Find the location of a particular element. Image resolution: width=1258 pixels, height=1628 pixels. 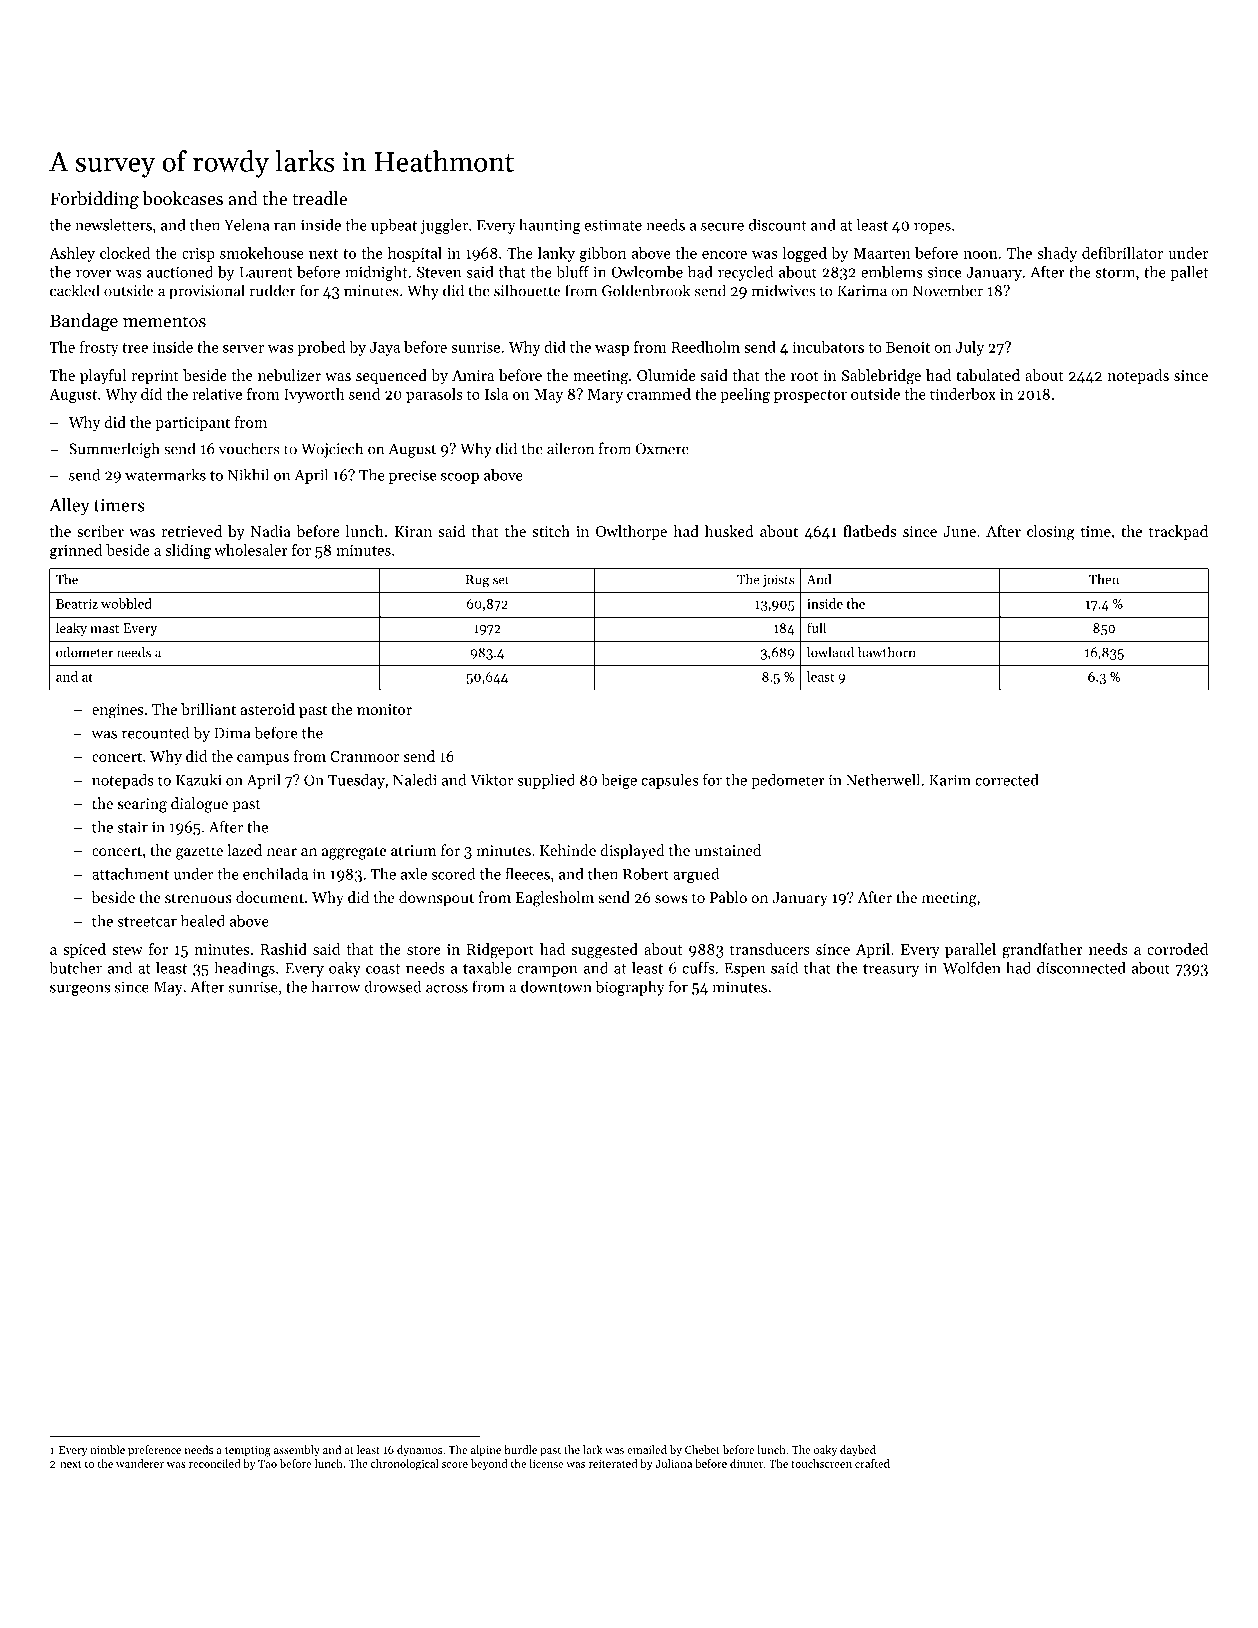

Chebet is located at coordinates (702, 1449).
